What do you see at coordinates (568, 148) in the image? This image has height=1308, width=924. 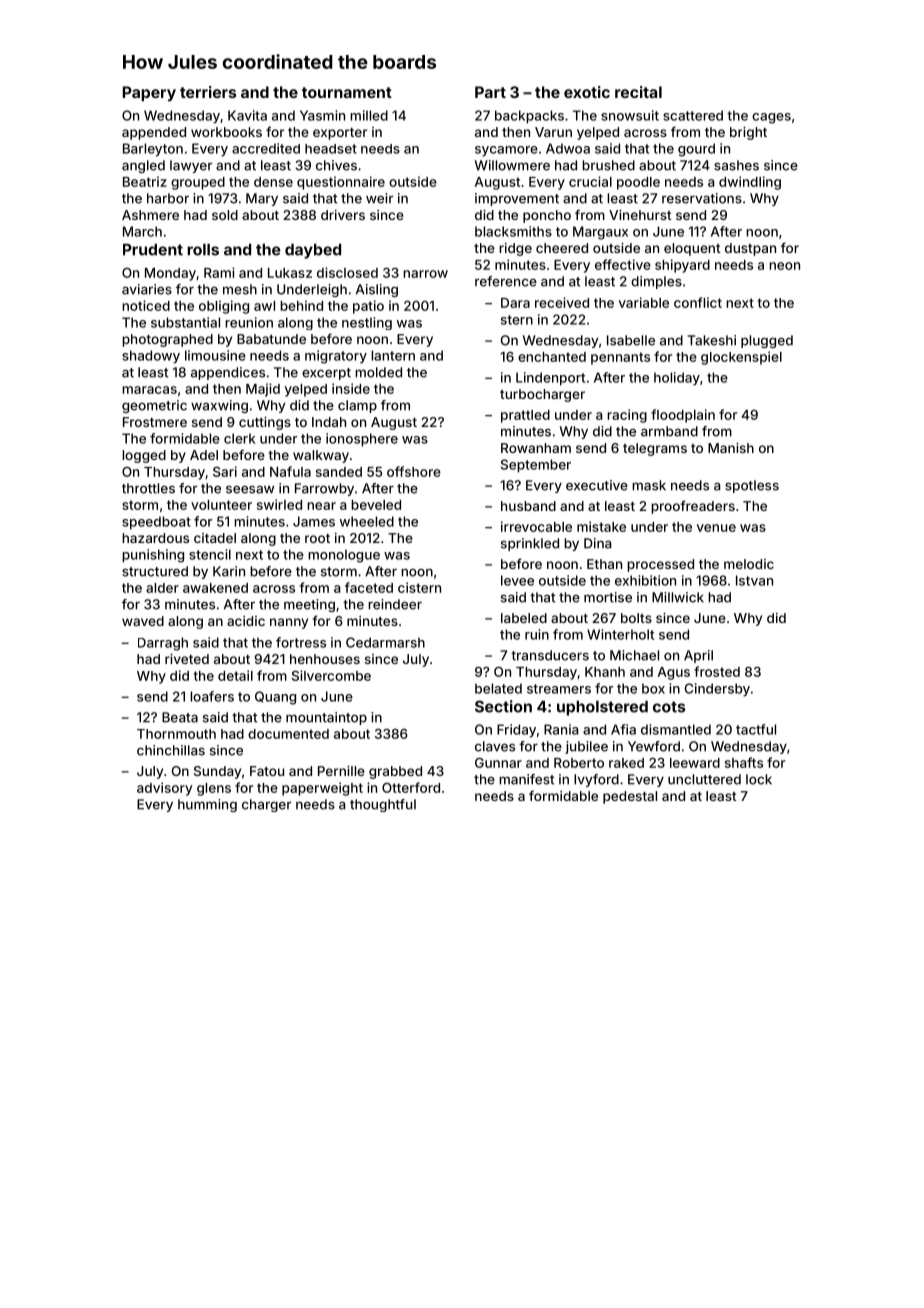 I see `Adwoa` at bounding box center [568, 148].
